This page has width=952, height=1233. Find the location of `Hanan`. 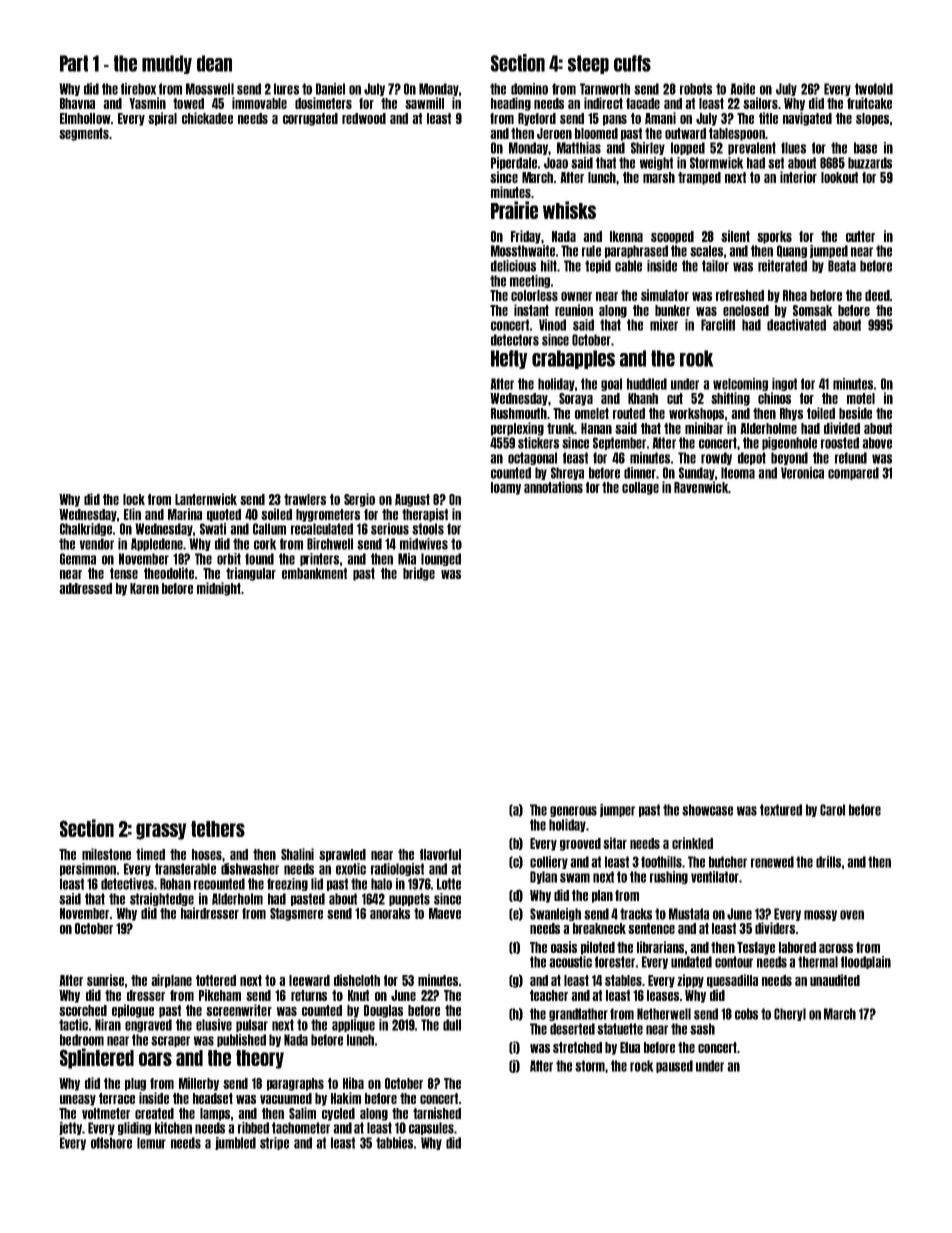

Hanan is located at coordinates (596, 428).
